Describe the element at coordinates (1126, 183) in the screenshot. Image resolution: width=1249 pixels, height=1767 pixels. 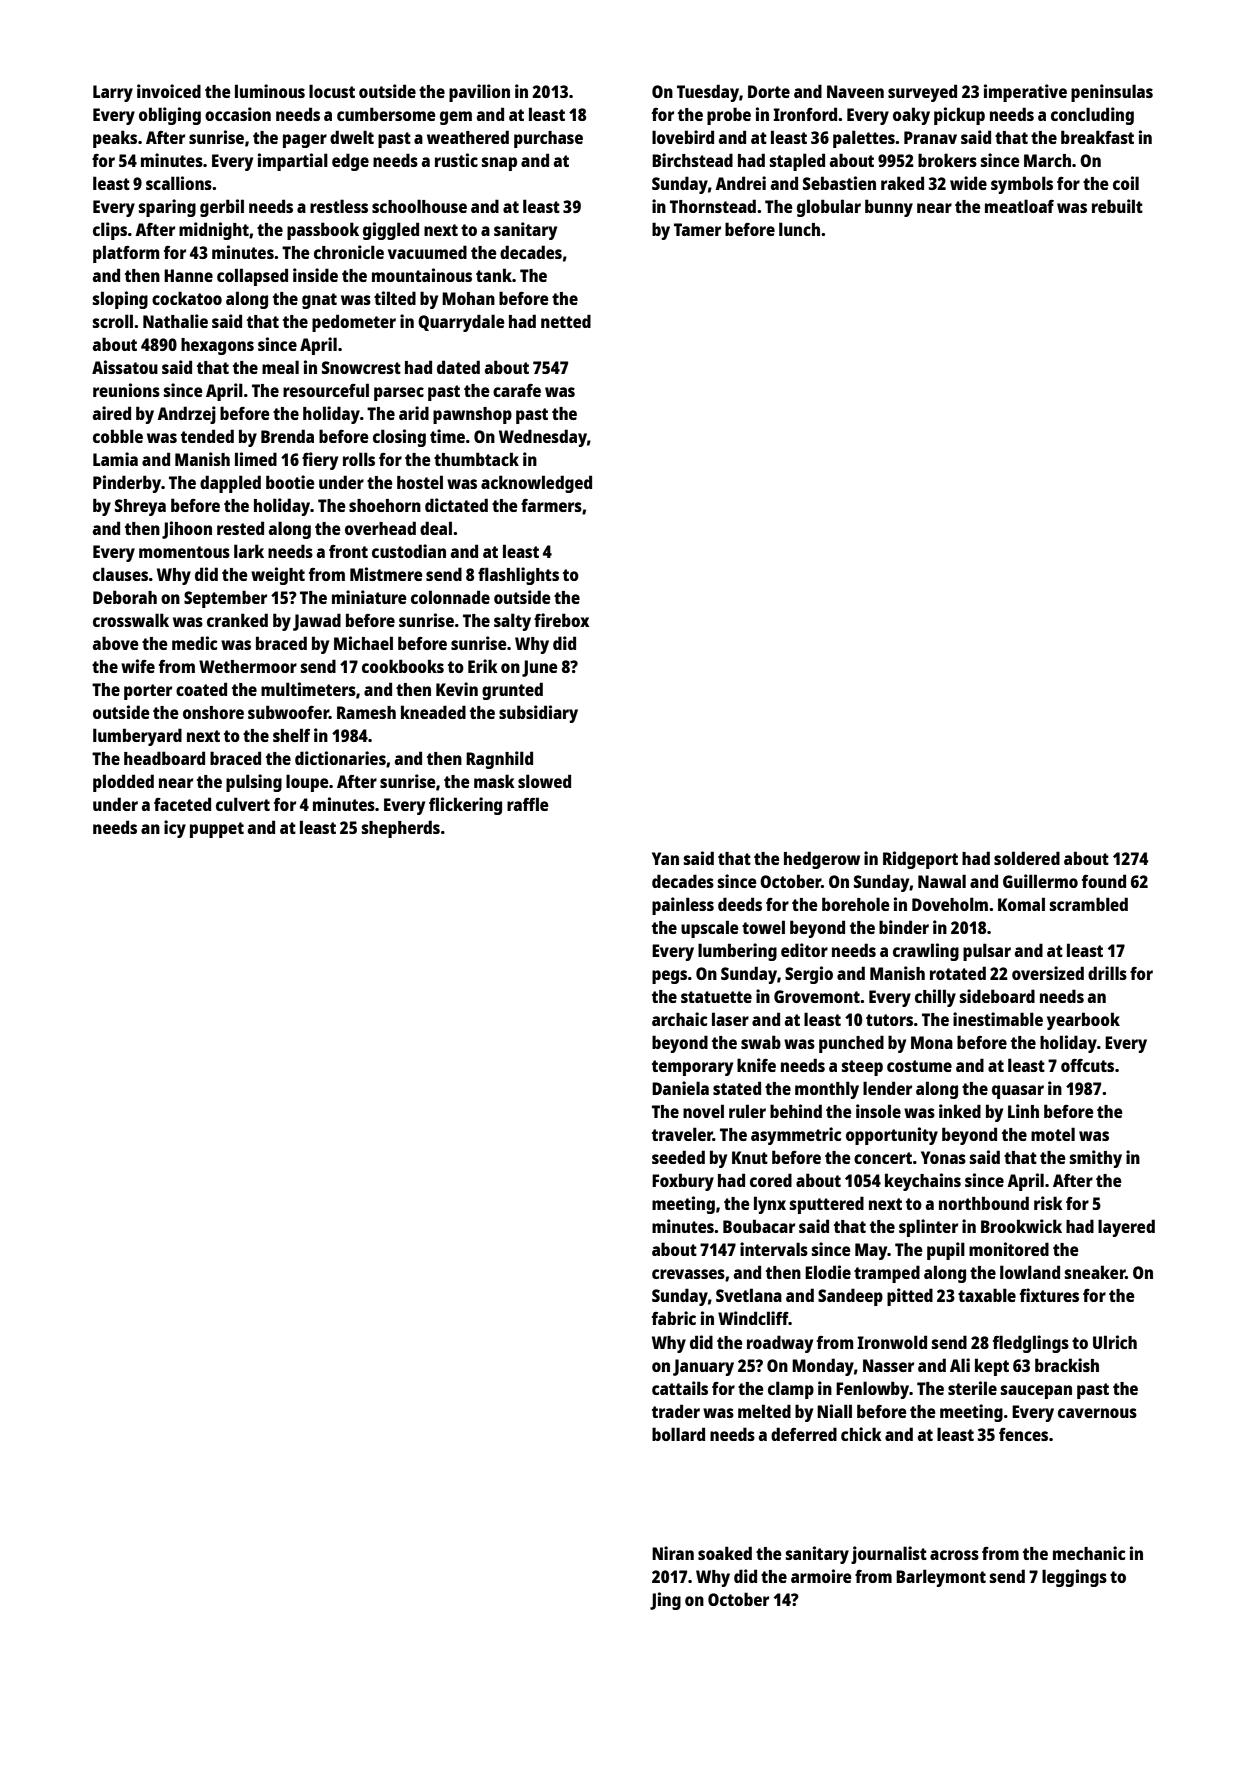
I see `coil` at that location.
